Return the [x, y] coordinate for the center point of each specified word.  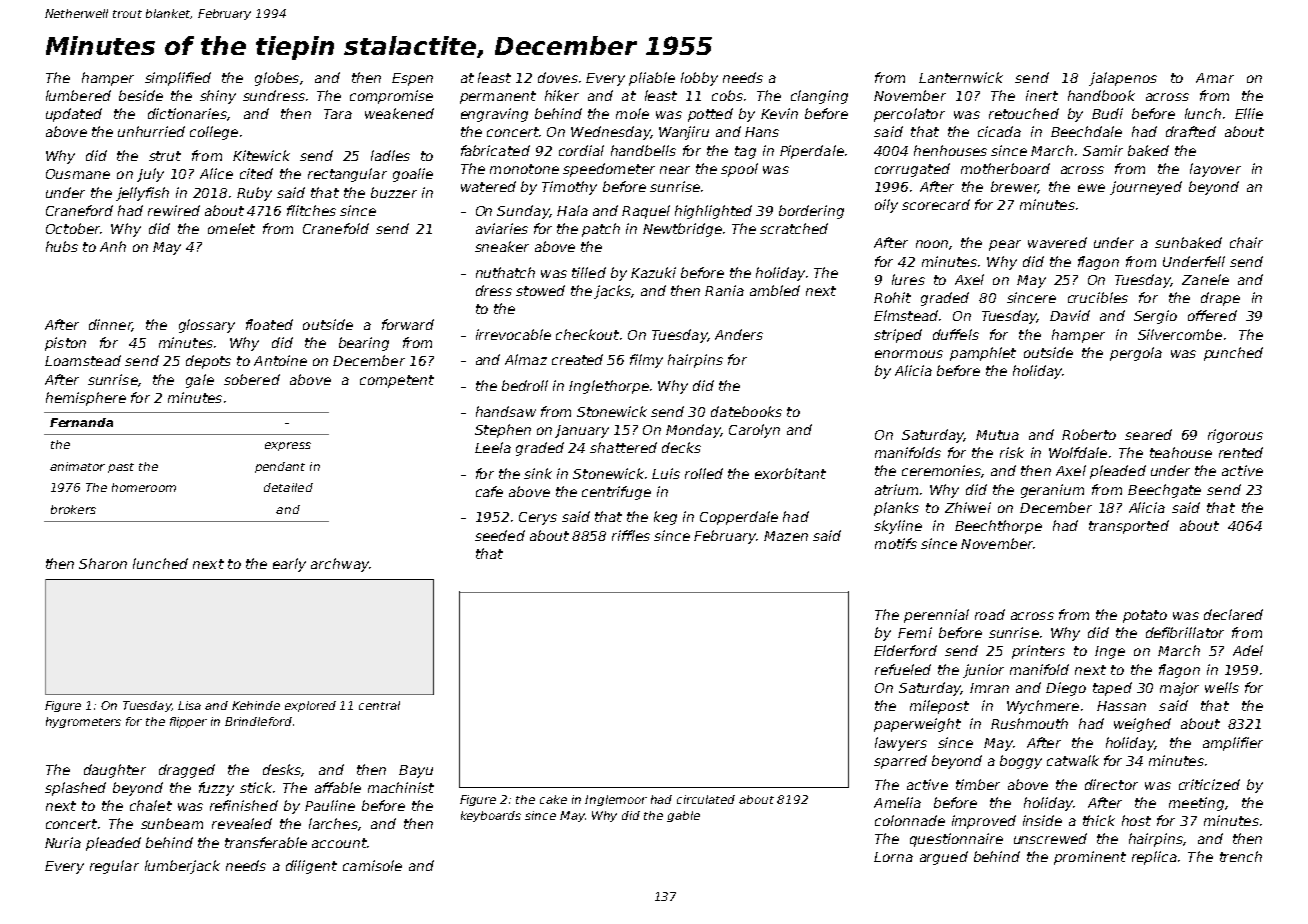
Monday [693, 431]
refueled [903, 669]
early [289, 565]
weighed [1142, 725]
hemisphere [86, 399]
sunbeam [172, 823]
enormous [909, 354]
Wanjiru [684, 133]
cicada [999, 131]
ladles [390, 155]
